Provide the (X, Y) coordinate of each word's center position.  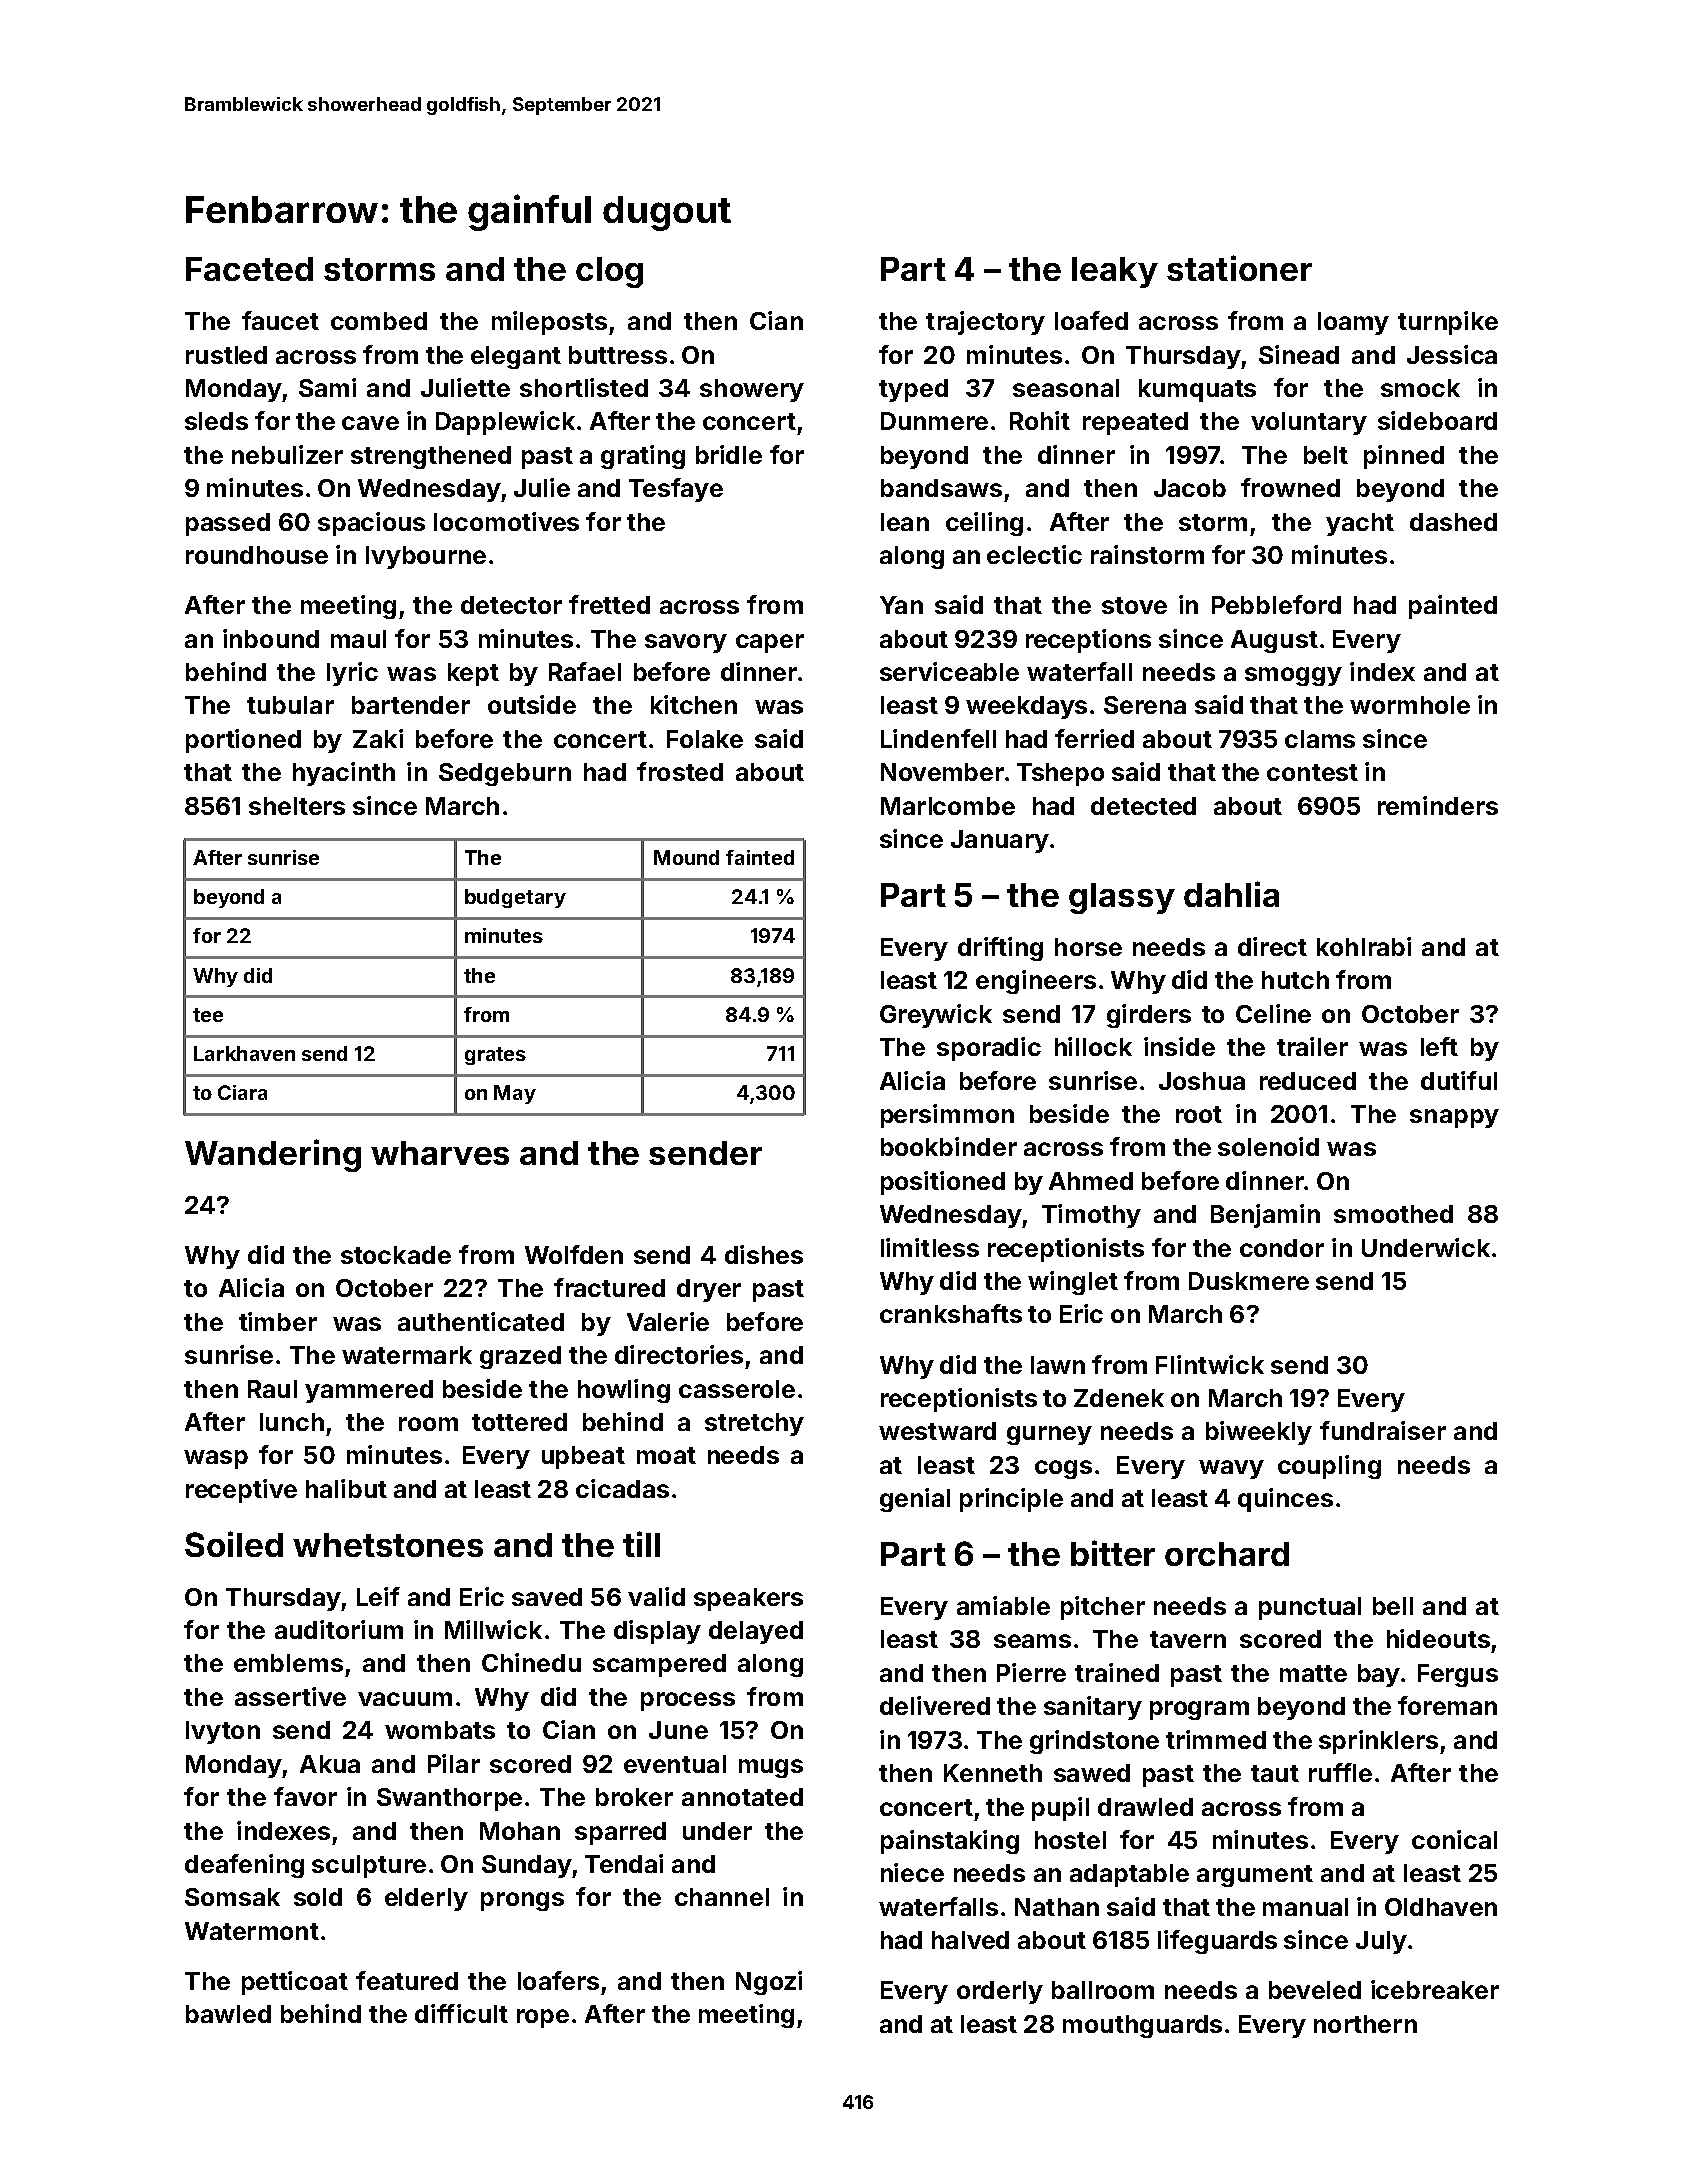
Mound (686, 857)
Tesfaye (676, 490)
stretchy (754, 1424)
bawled (228, 2014)
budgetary (515, 898)
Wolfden (574, 1254)
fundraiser (1383, 1430)
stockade (396, 1255)
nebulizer (287, 454)
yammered (369, 1391)
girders (1149, 1016)
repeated (1135, 423)
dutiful (1459, 1080)
